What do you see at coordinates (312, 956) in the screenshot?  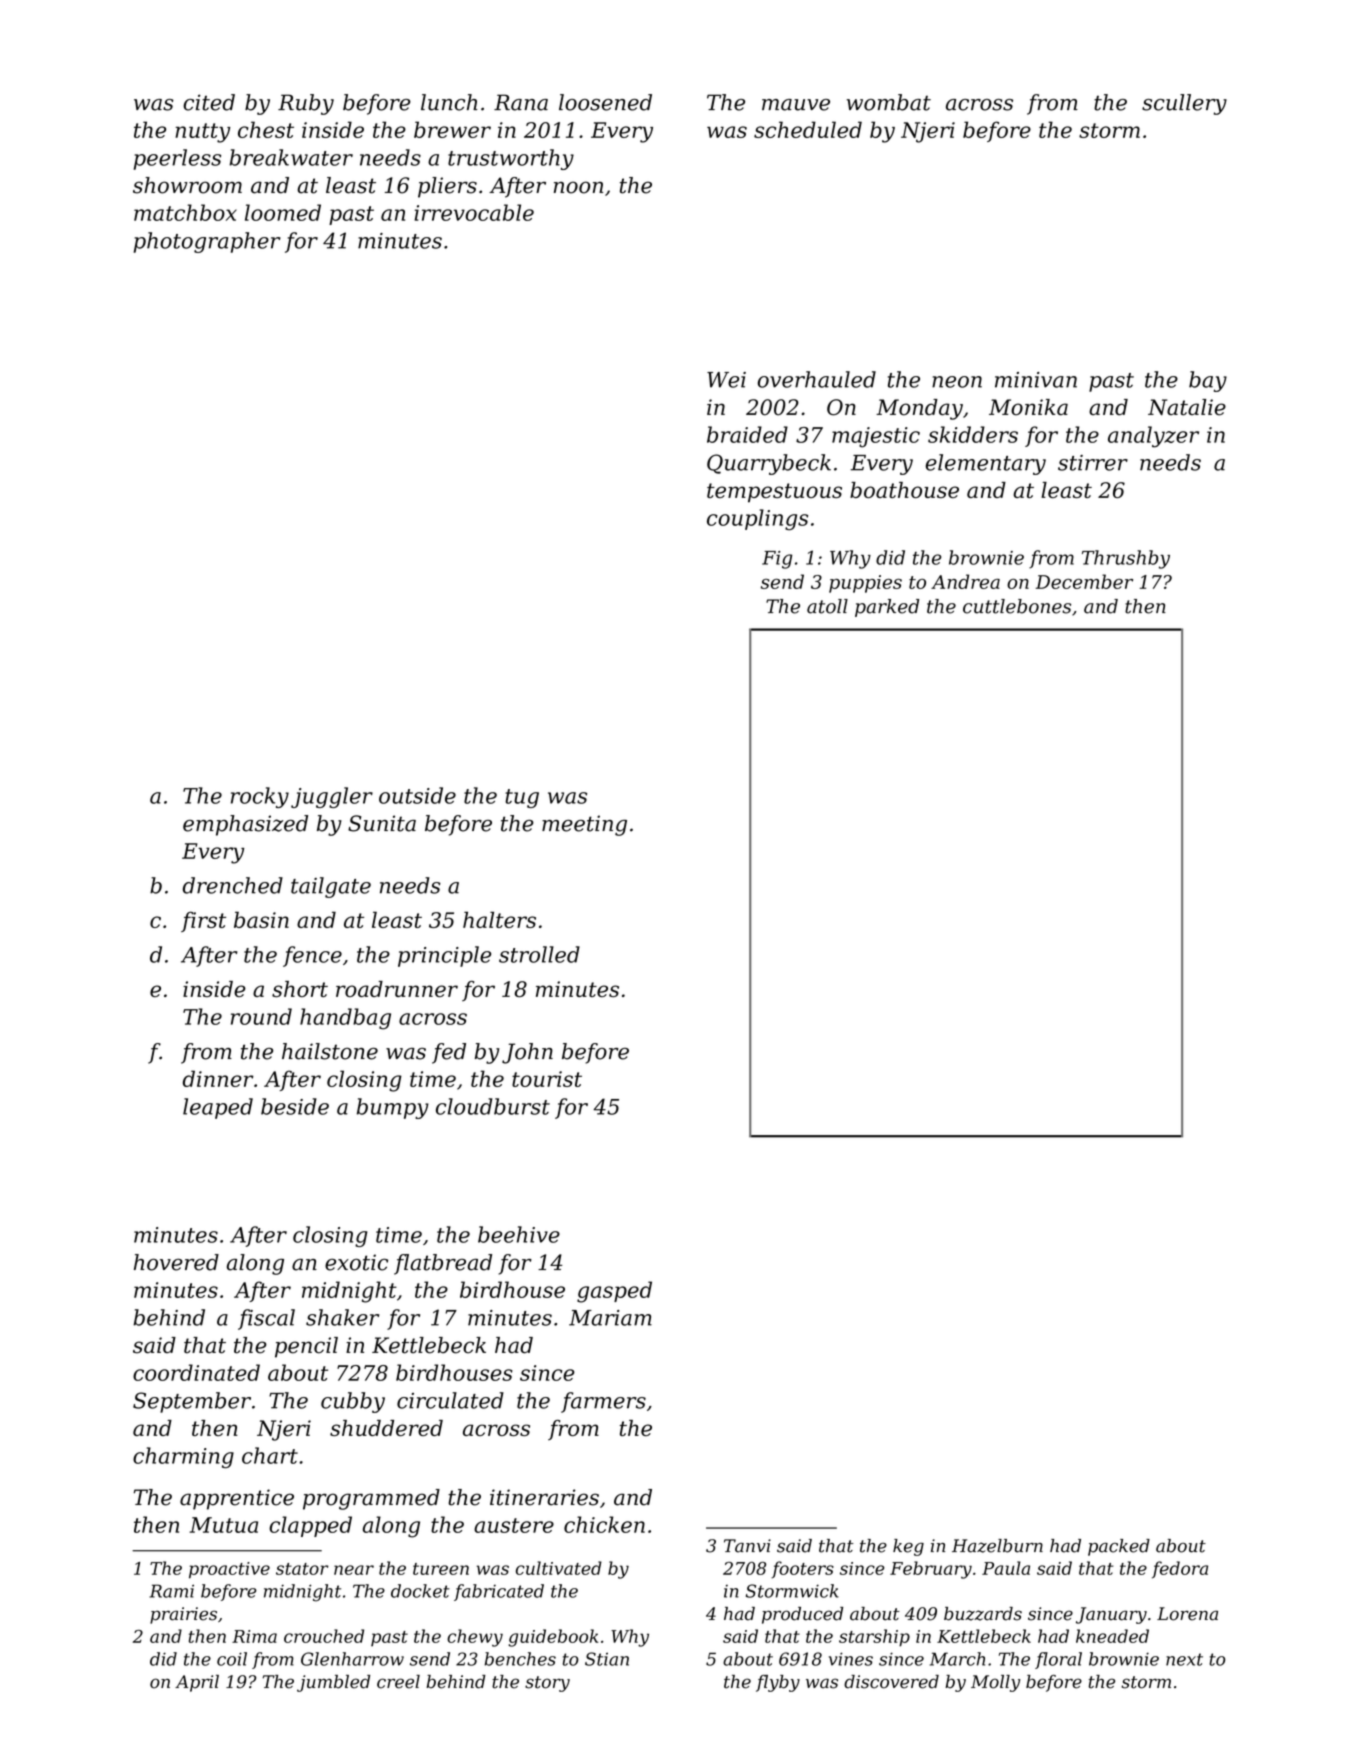 I see `fence` at bounding box center [312, 956].
